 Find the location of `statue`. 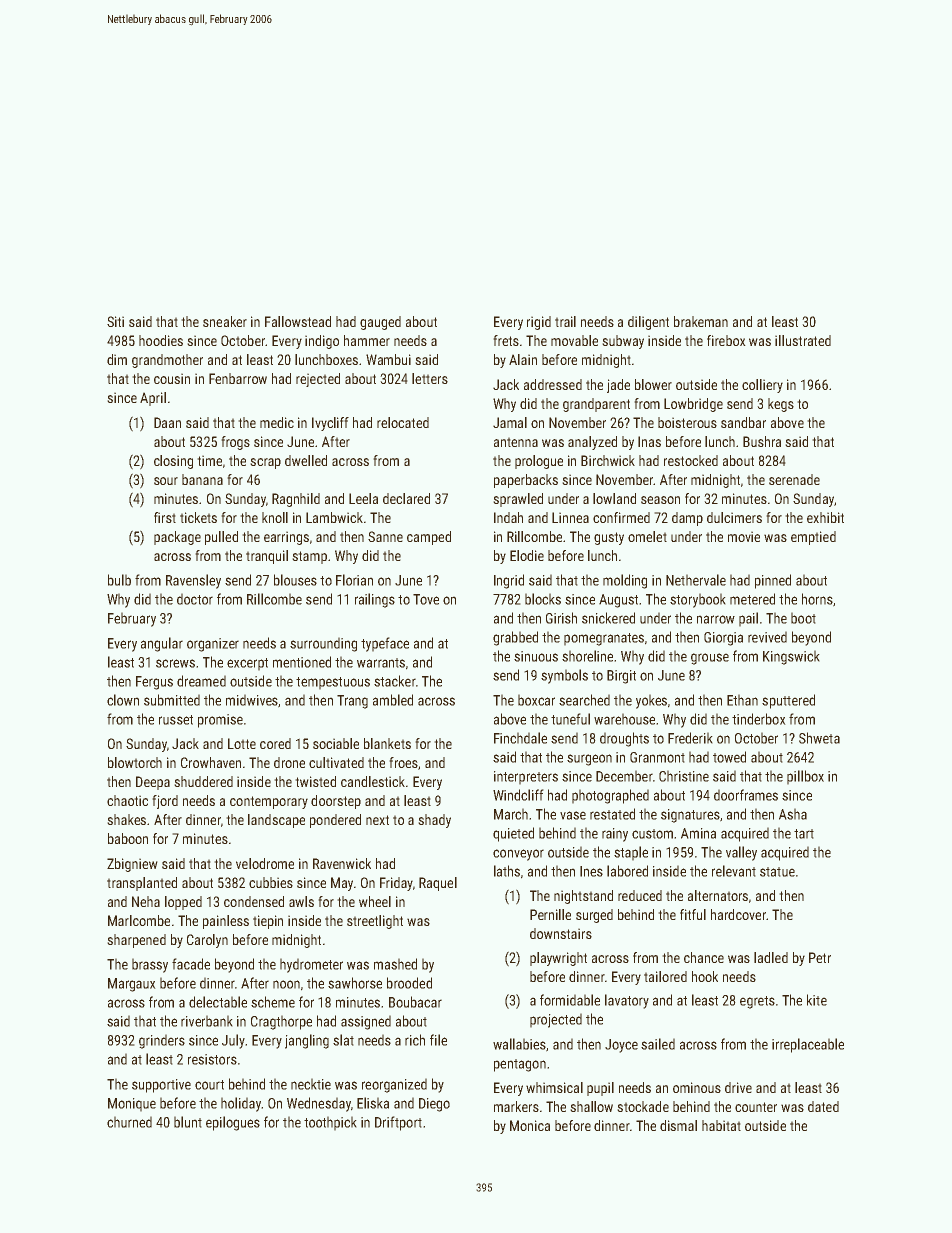

statue is located at coordinates (777, 872).
